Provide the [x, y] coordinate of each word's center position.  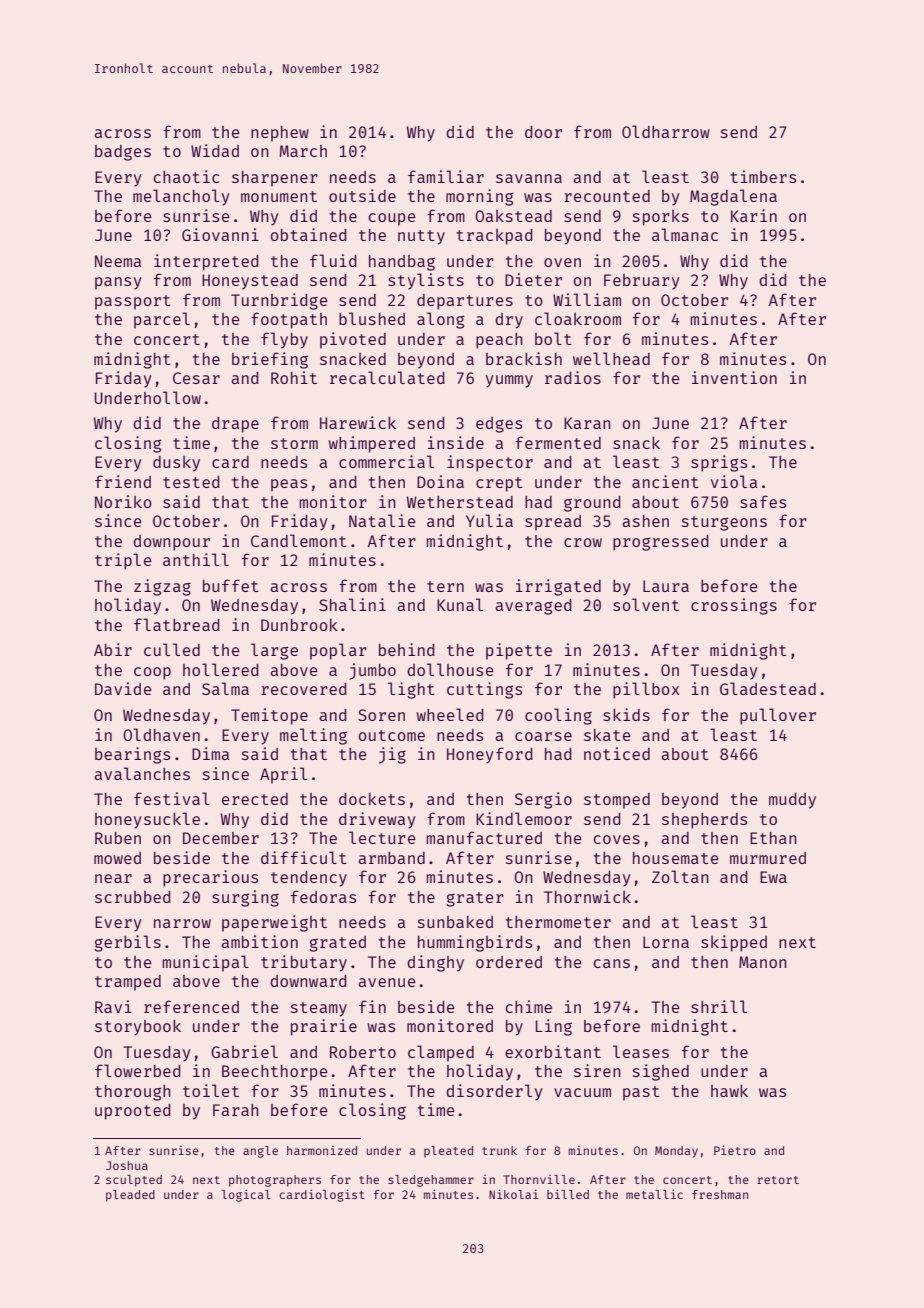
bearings [132, 755]
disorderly [494, 1092]
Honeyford [490, 755]
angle [260, 1152]
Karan [587, 423]
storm [294, 443]
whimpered [371, 444]
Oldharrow [666, 131]
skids [626, 714]
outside [362, 195]
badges [123, 153]
